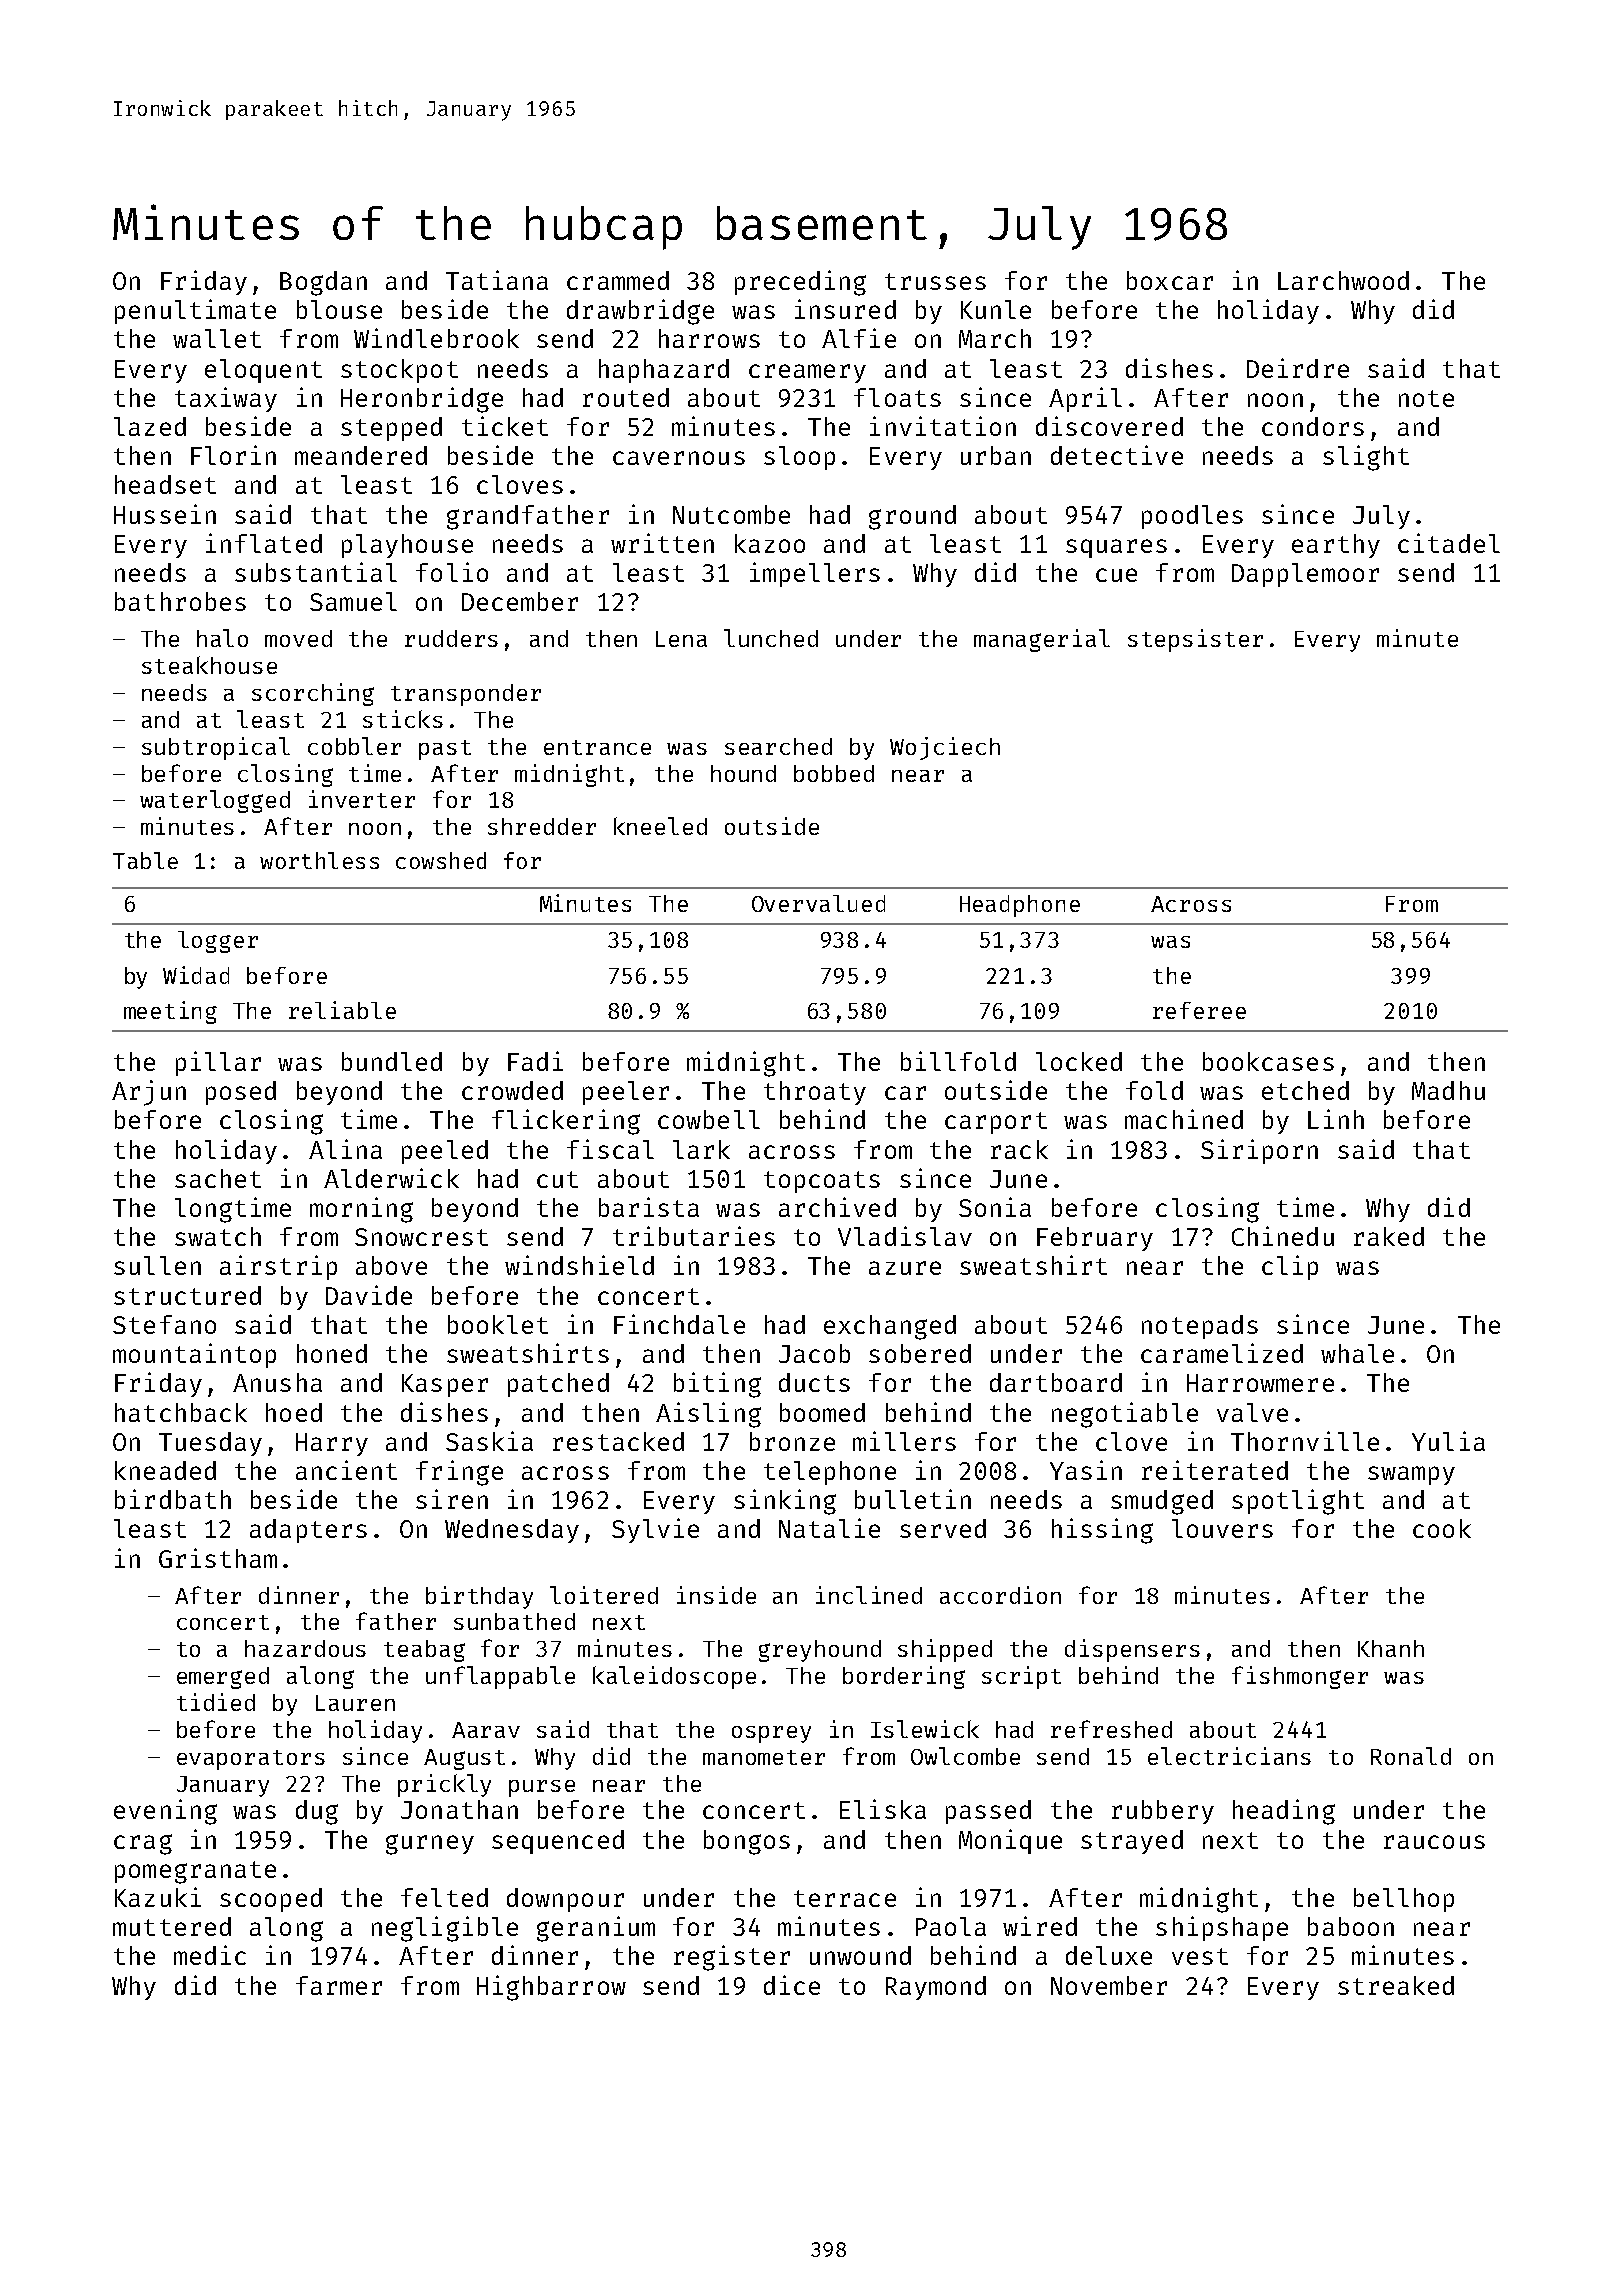 This page has width=1620, height=2292. Describe the element at coordinates (209, 665) in the page. I see `steakhouse` at that location.
